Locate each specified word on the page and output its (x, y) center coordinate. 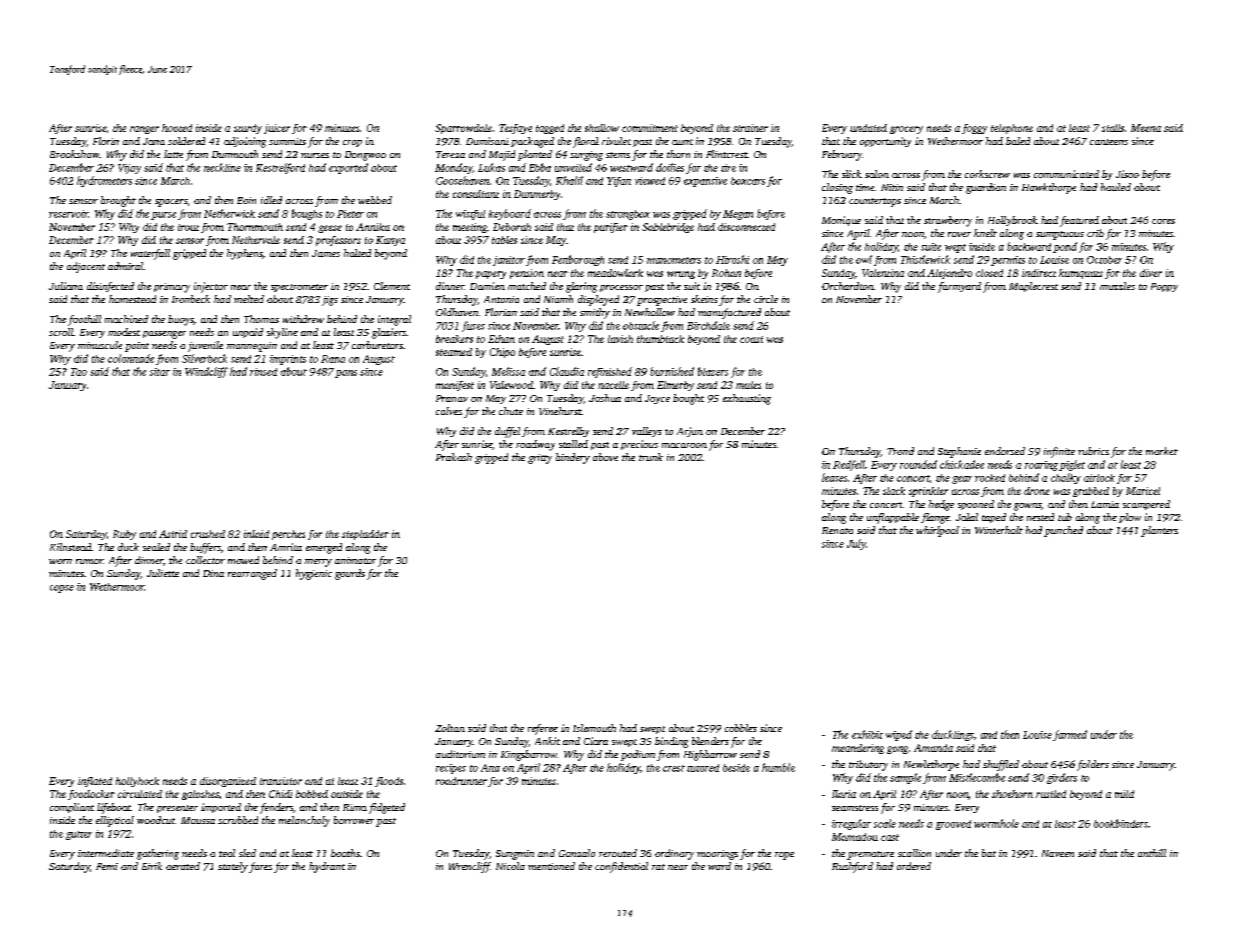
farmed (1070, 735)
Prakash (454, 457)
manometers (674, 260)
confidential (621, 867)
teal (227, 853)
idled (271, 200)
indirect (1039, 273)
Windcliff (206, 372)
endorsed (1005, 451)
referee (543, 729)
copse (62, 589)
